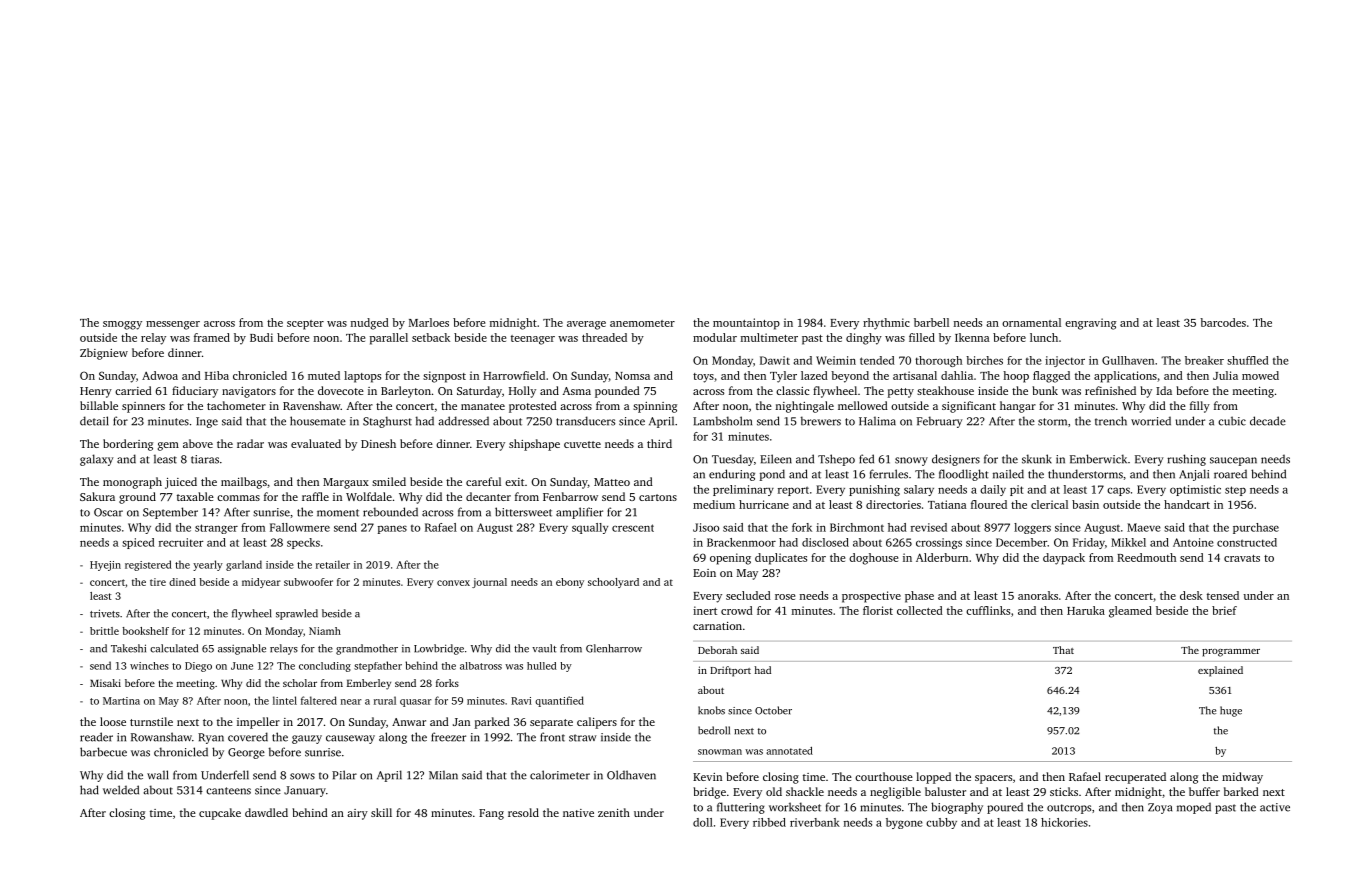 This screenshot has width=1372, height=887. Describe the element at coordinates (132, 483) in the screenshot. I see `monograph` at that location.
